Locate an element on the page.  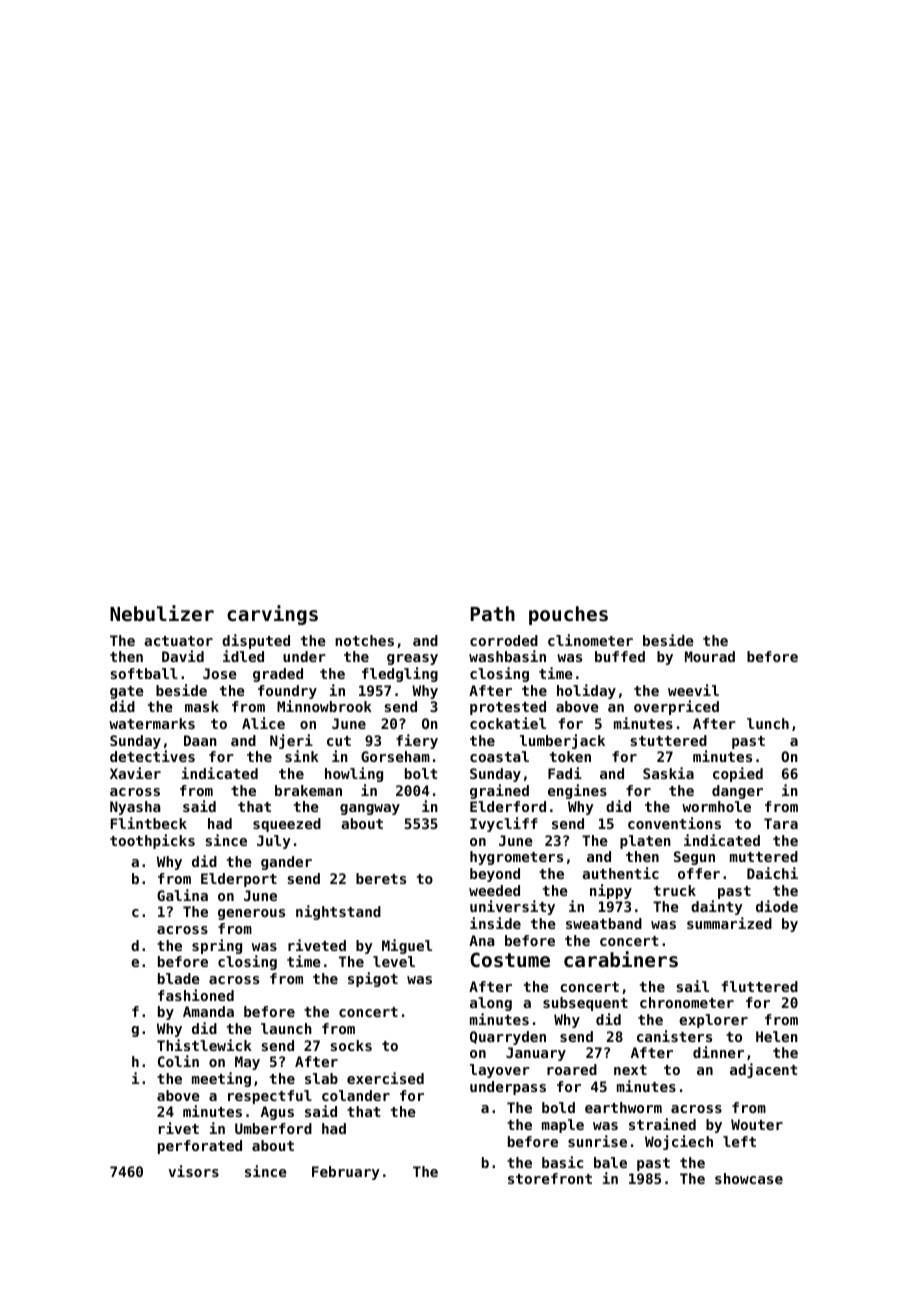
perforated is located at coordinates (200, 1147).
